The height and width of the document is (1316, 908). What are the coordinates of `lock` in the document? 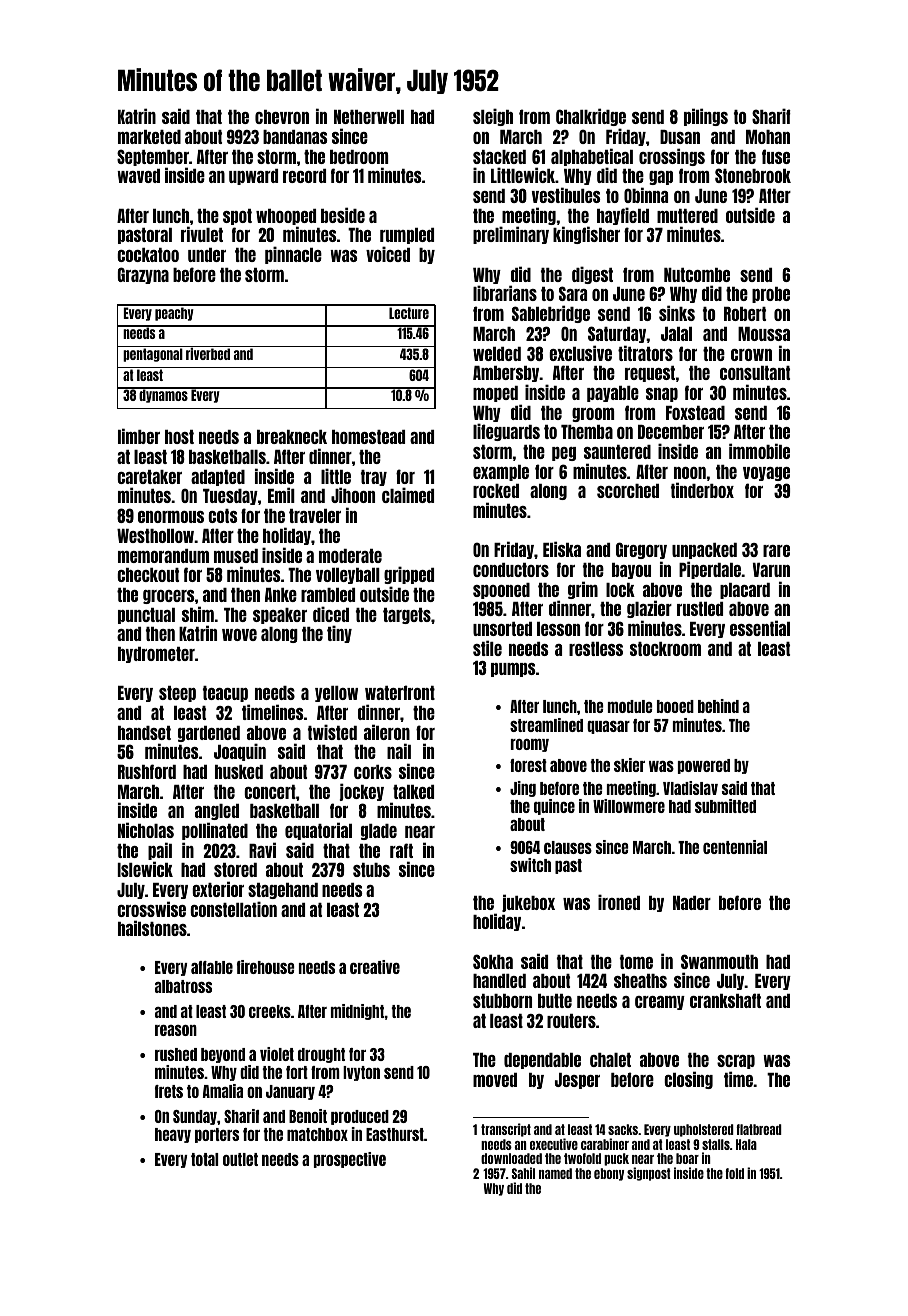 It's located at (620, 590).
